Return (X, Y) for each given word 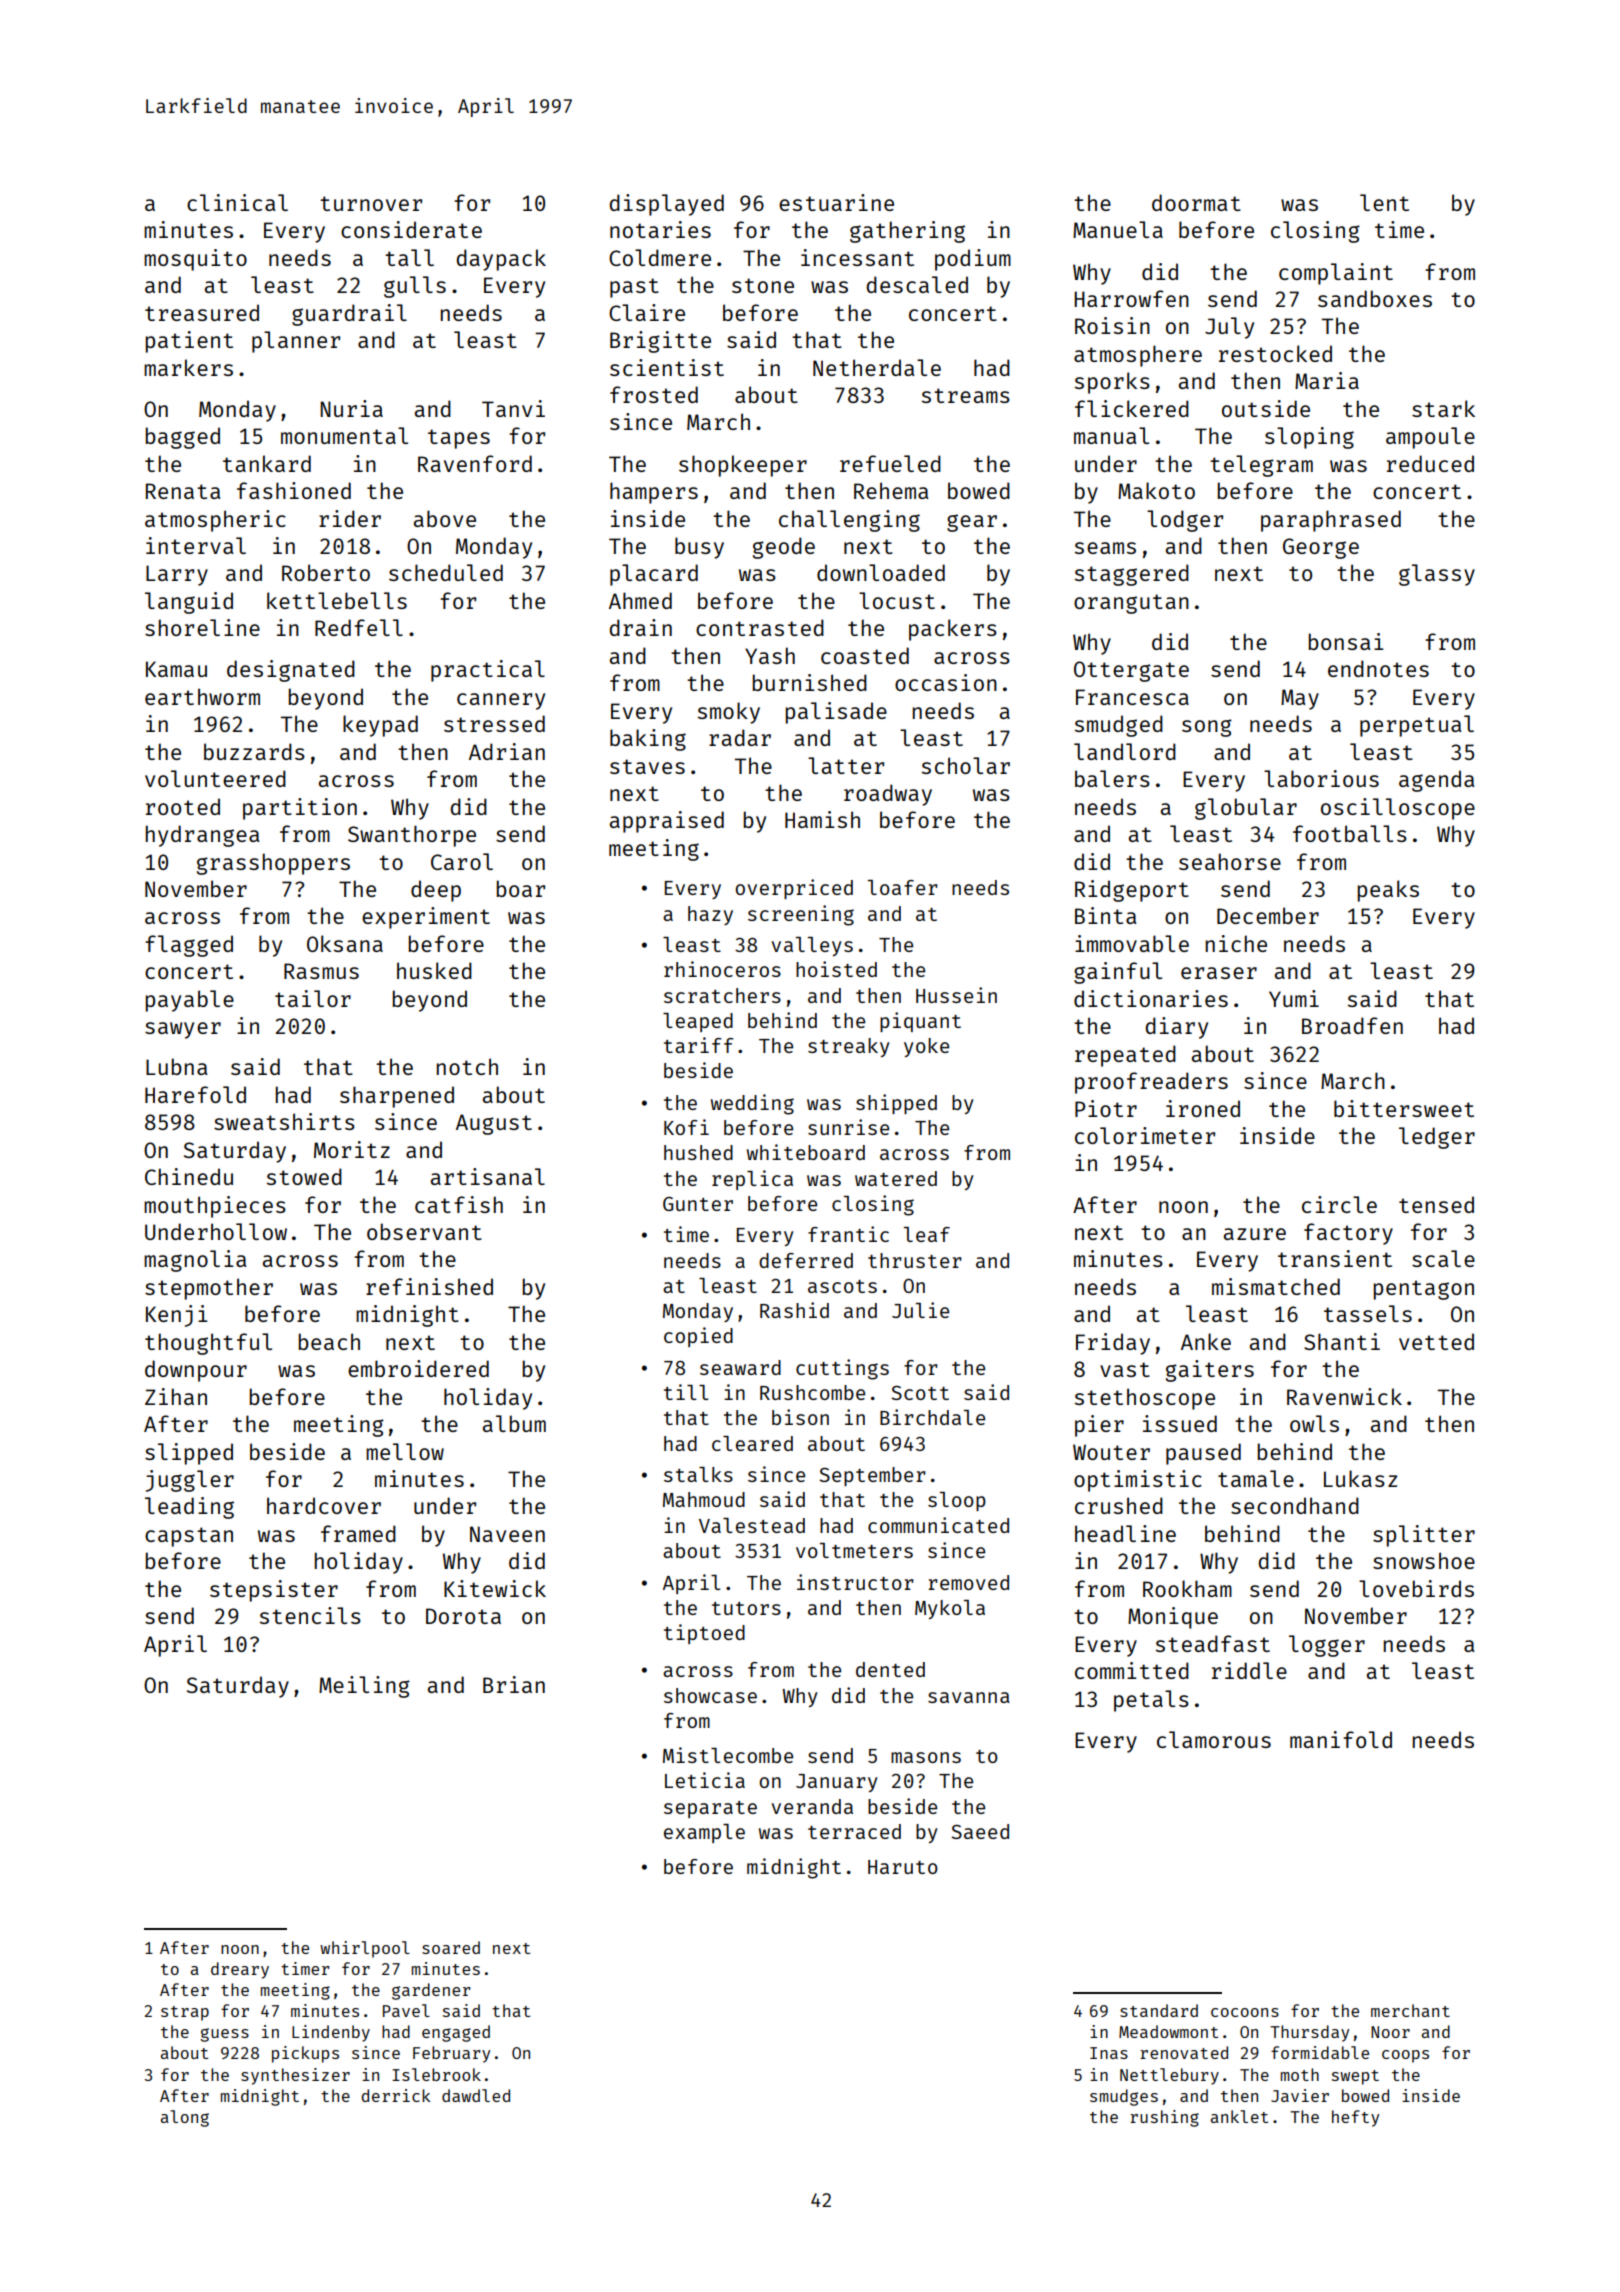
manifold (1341, 1739)
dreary (240, 1970)
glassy (1437, 575)
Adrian (507, 751)
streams (966, 395)
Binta (1105, 915)
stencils (310, 1615)
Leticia (705, 1780)
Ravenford (475, 463)
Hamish (822, 819)
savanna (969, 1697)
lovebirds (1416, 1588)
